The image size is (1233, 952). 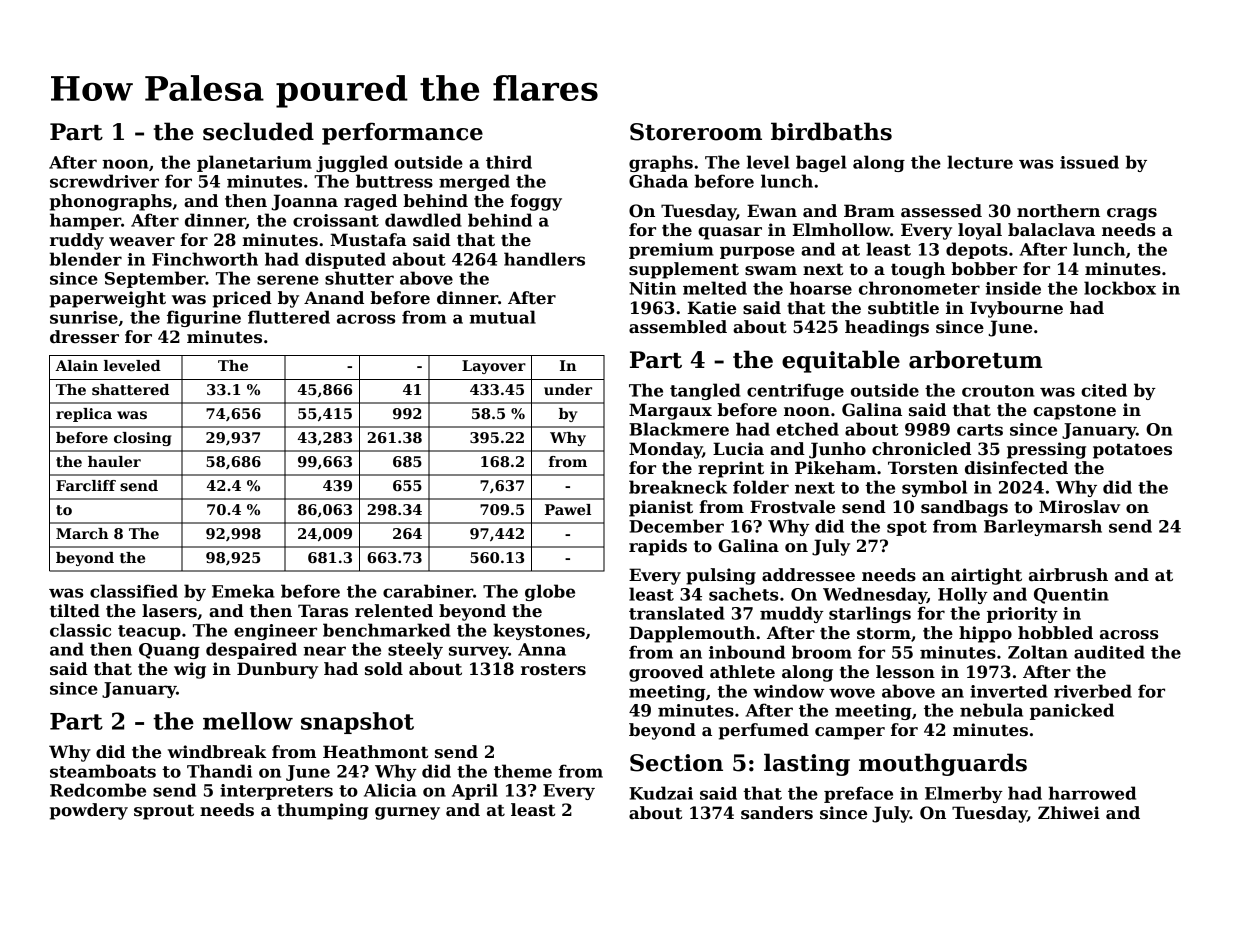 I want to click on closing, so click(x=143, y=439).
